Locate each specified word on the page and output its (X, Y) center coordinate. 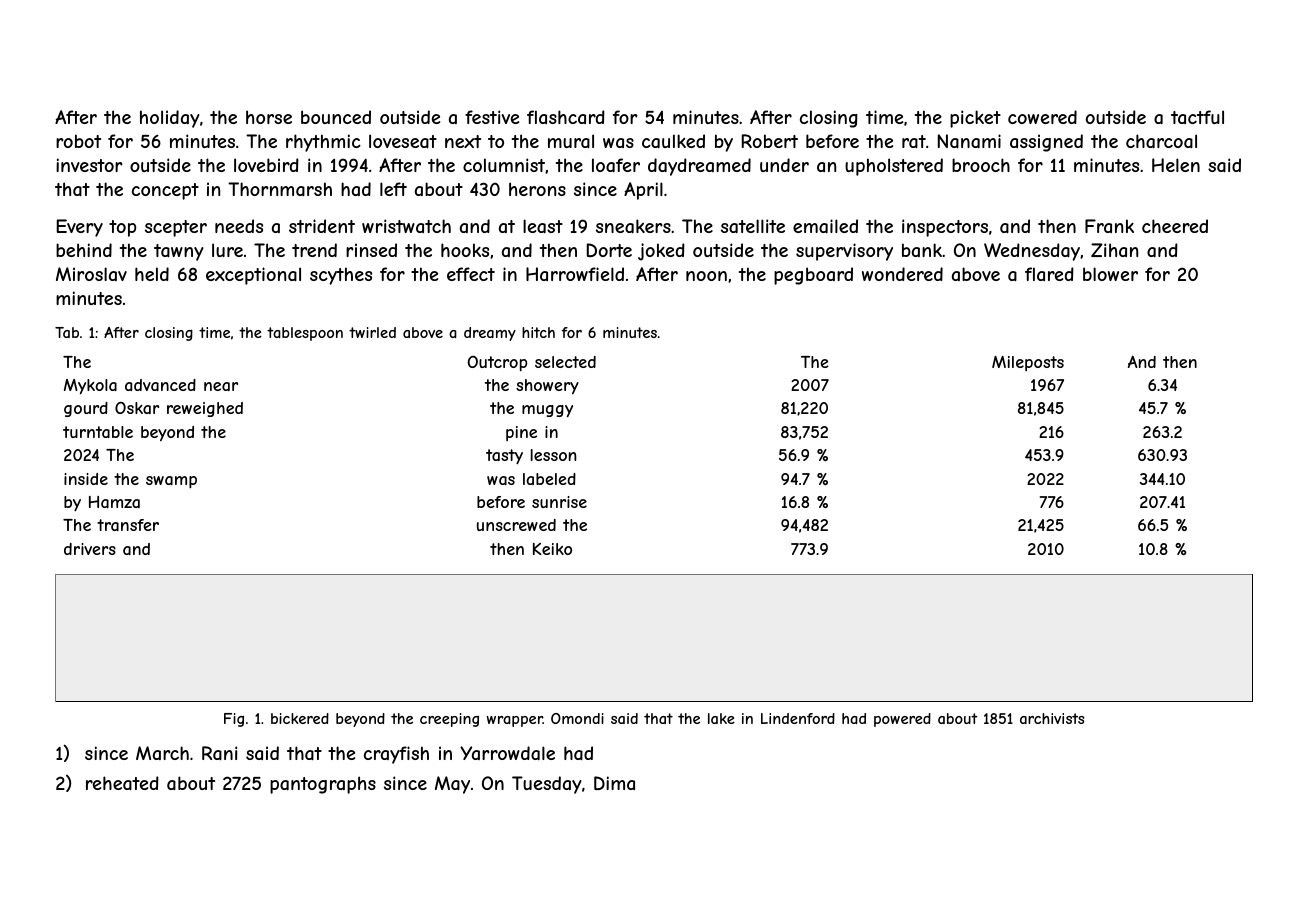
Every (80, 228)
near (221, 386)
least (543, 226)
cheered (1175, 226)
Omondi (577, 718)
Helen (1176, 165)
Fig (234, 720)
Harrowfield (575, 274)
